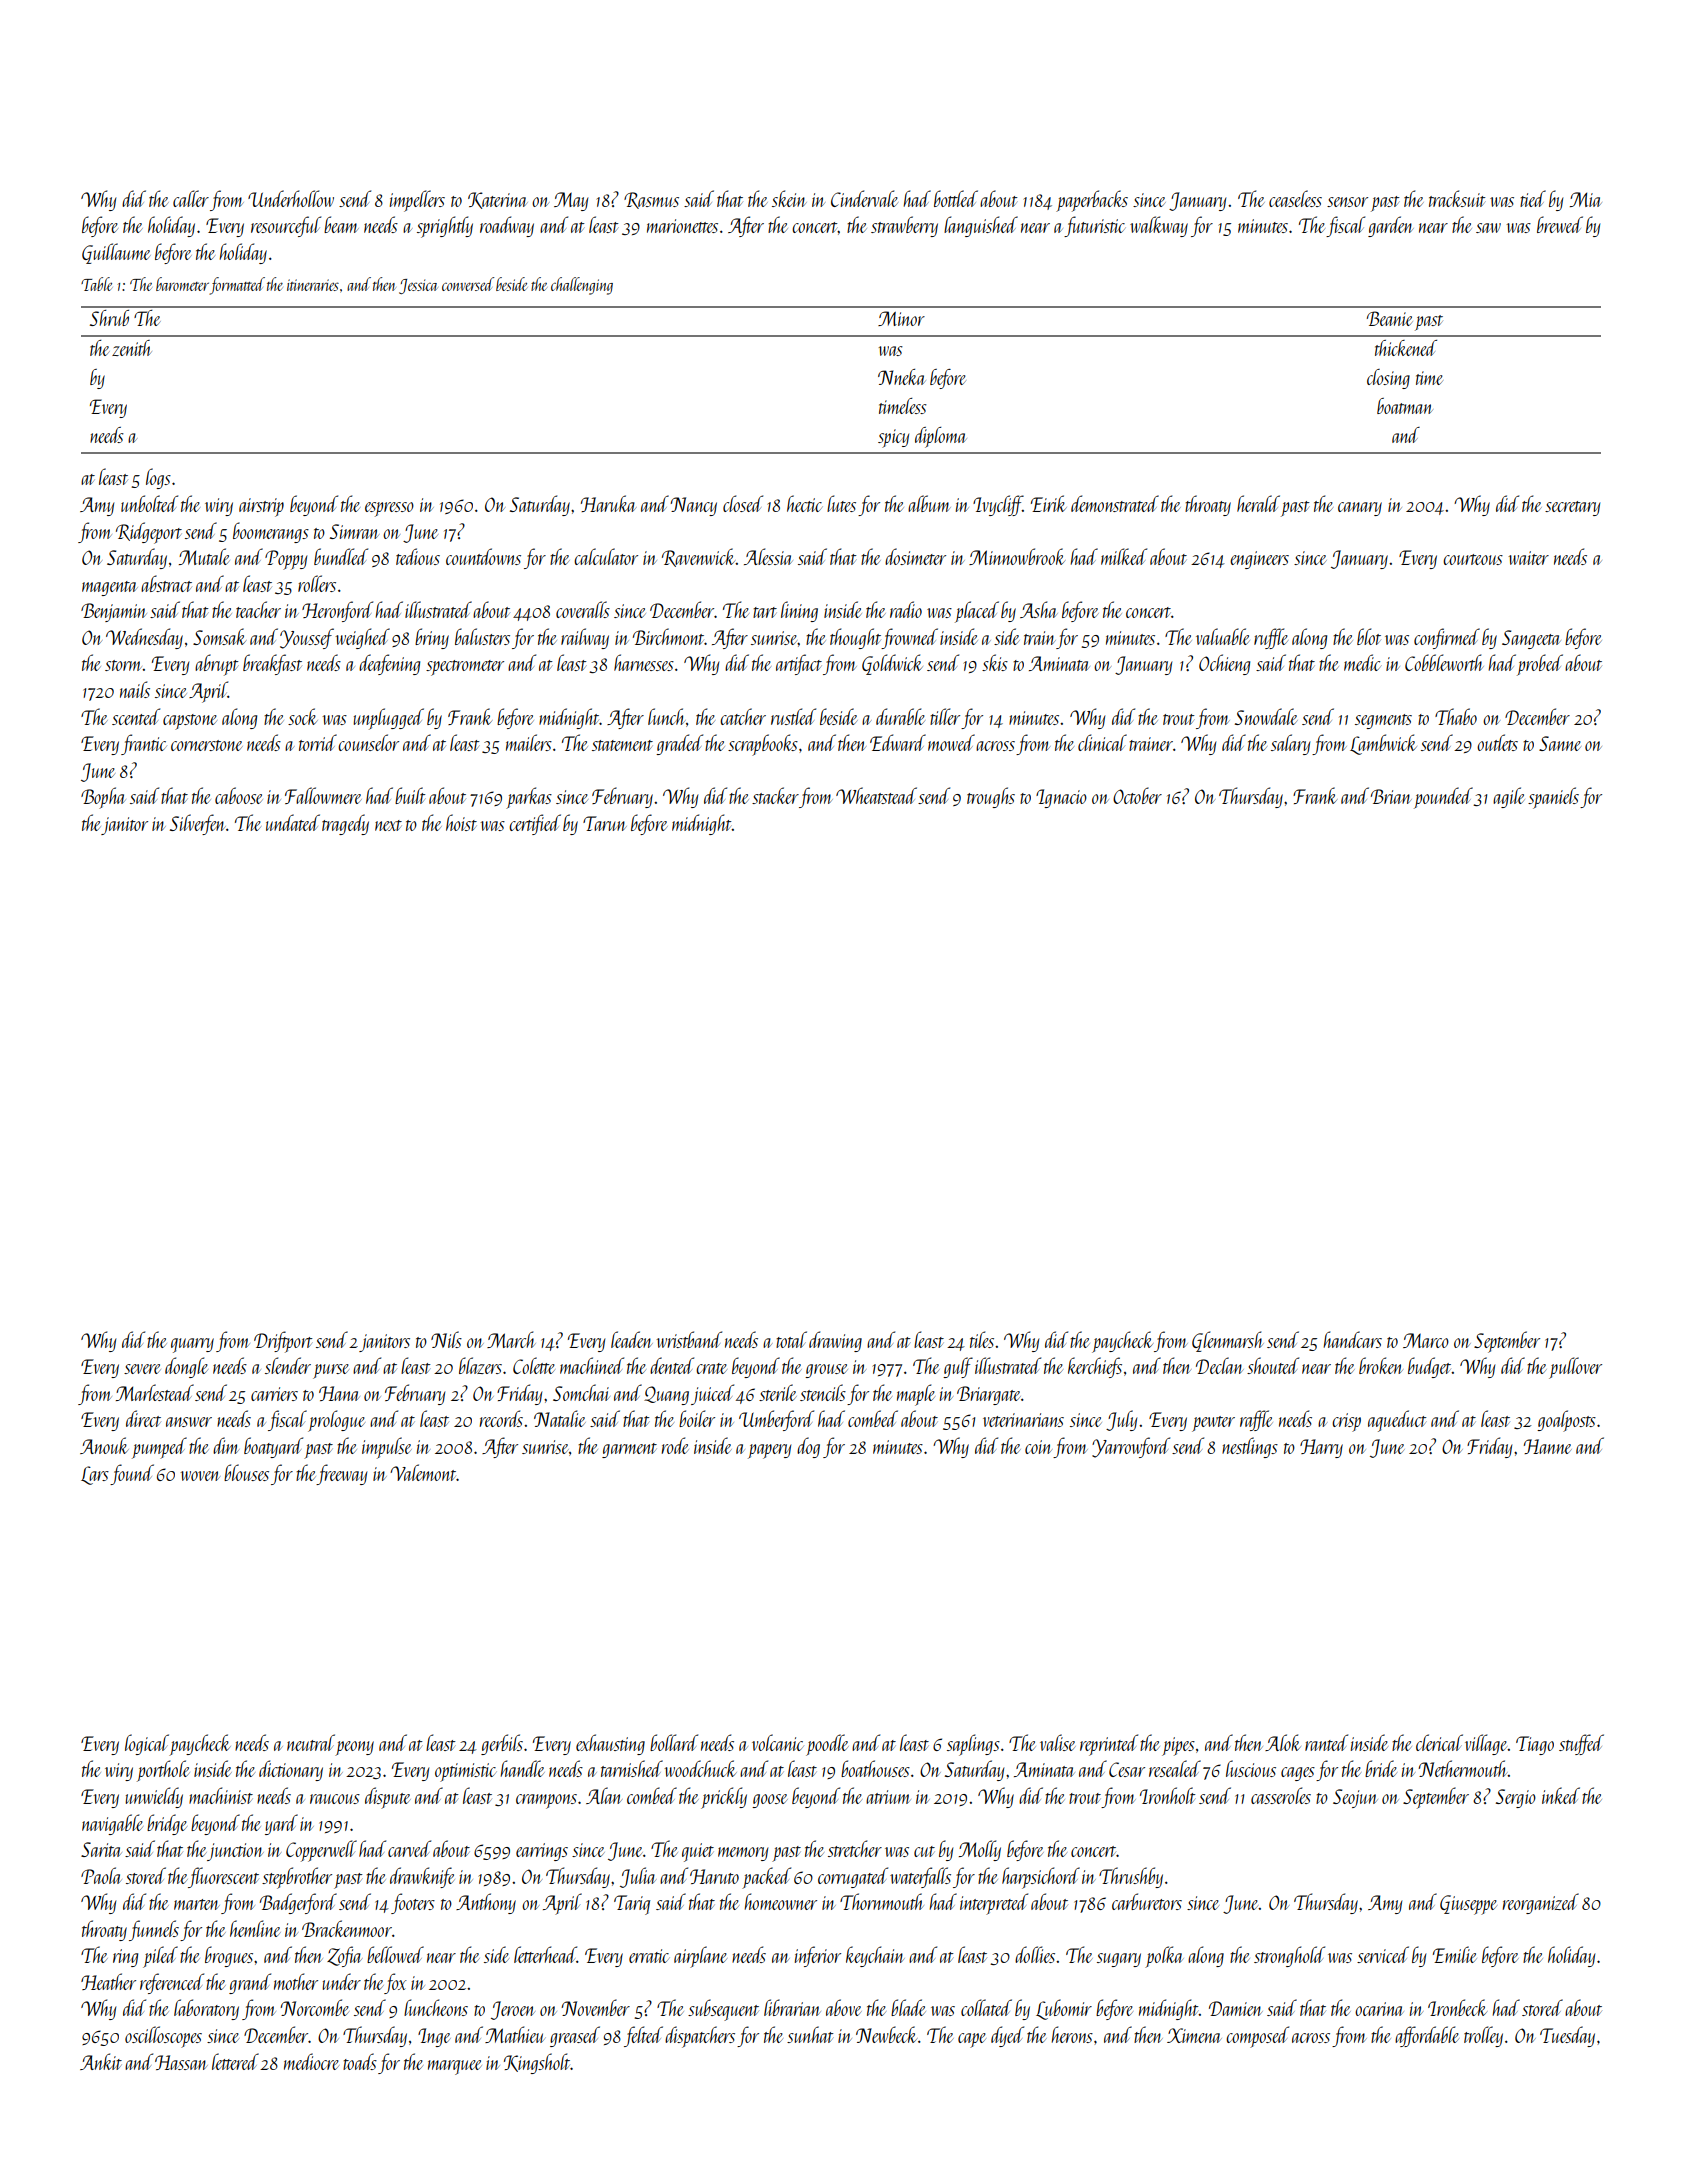 This document has height=2178, width=1683. What do you see at coordinates (360, 2061) in the document?
I see `toads` at bounding box center [360, 2061].
